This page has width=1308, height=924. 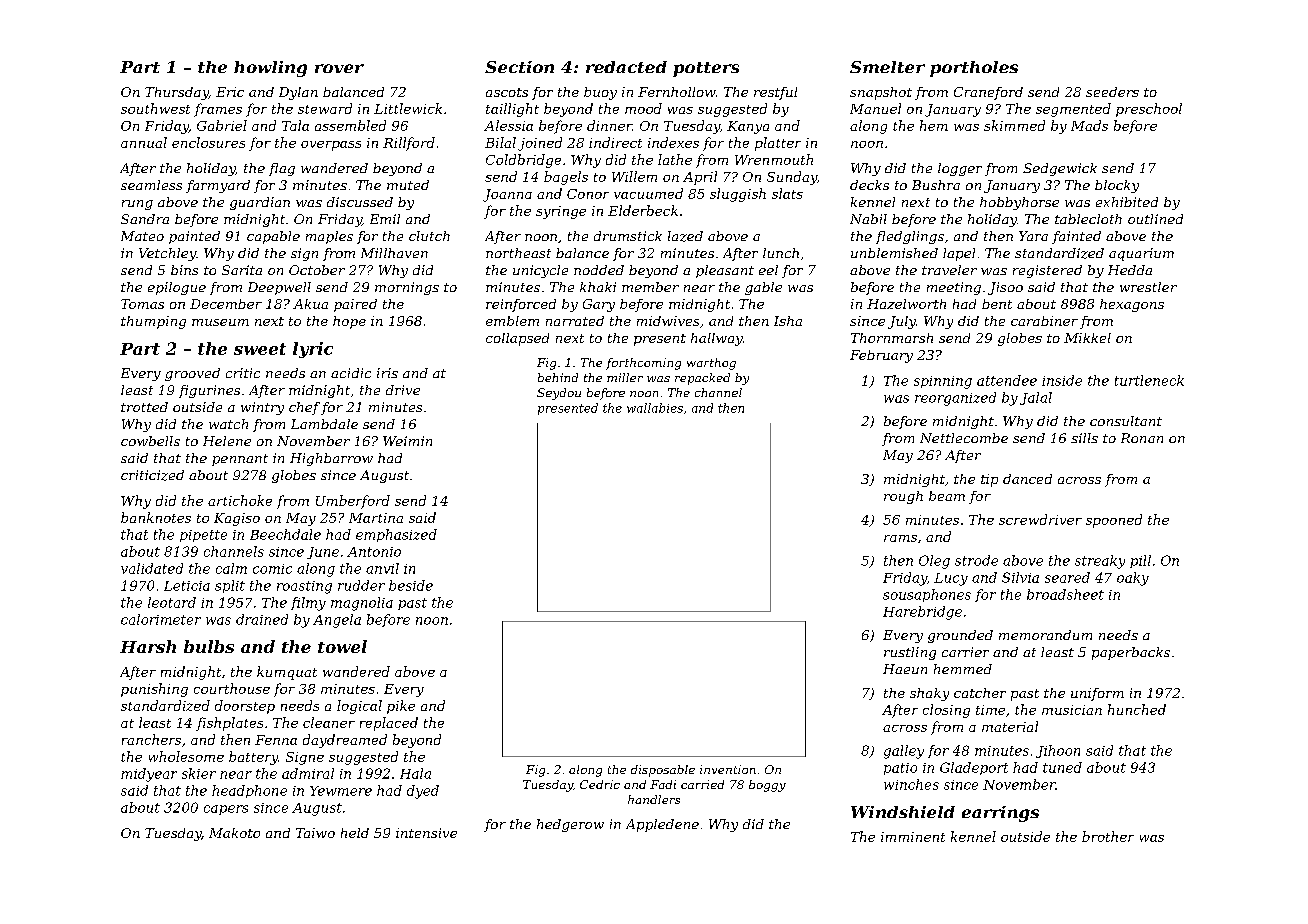 I want to click on sills, so click(x=1084, y=438).
